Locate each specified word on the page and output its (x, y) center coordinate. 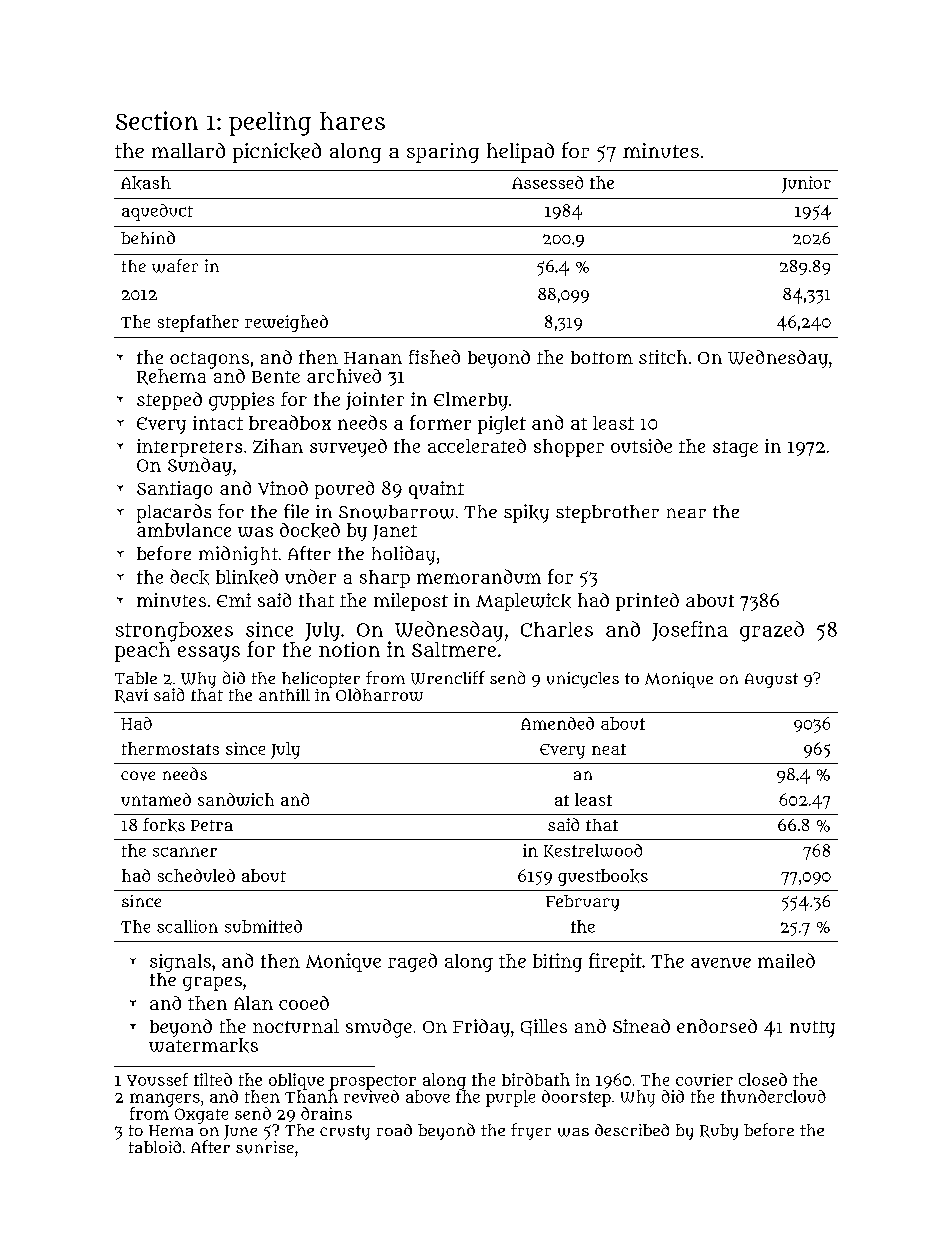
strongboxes (174, 632)
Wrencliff (448, 678)
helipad (520, 153)
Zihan (278, 446)
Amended (557, 723)
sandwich (236, 799)
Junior (806, 184)
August (771, 680)
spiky (526, 513)
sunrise (265, 1147)
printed (647, 602)
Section (157, 120)
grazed (772, 631)
